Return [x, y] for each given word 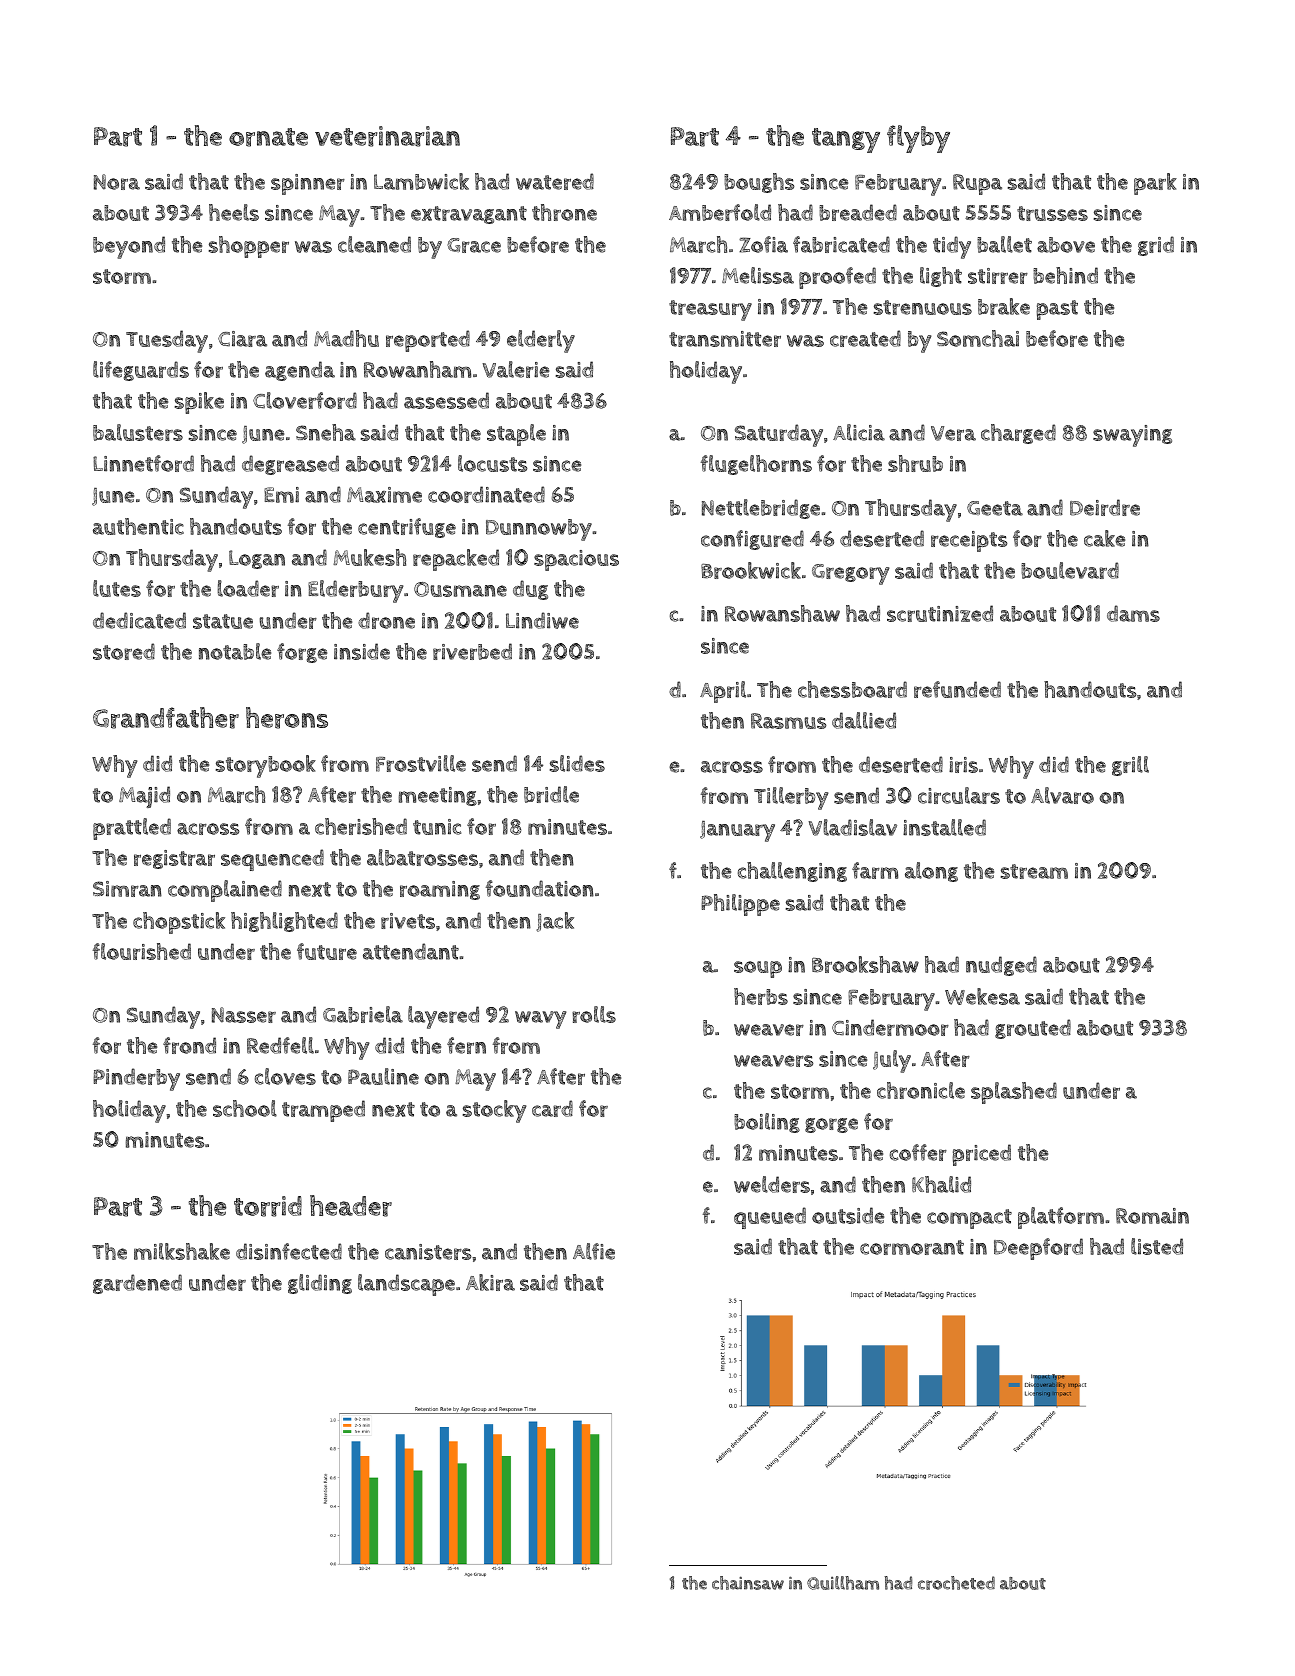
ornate [268, 137]
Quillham [843, 1583]
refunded [957, 689]
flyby [918, 139]
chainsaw [748, 1583]
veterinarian [387, 136]
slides [577, 763]
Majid [144, 797]
